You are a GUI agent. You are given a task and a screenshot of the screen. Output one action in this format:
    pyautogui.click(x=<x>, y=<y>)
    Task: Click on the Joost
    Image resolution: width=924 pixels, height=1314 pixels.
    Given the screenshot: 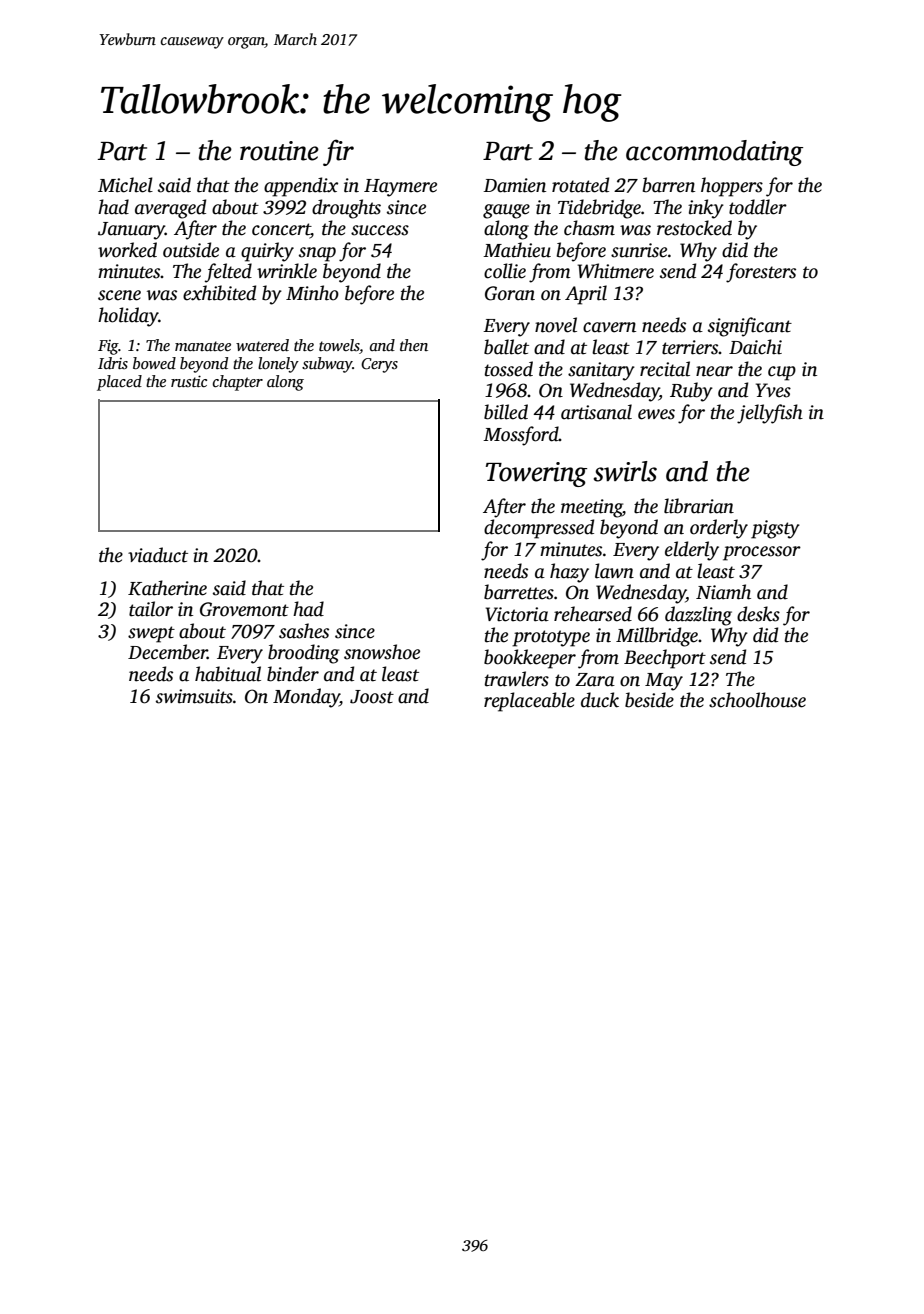 What is the action you would take?
    pyautogui.click(x=372, y=697)
